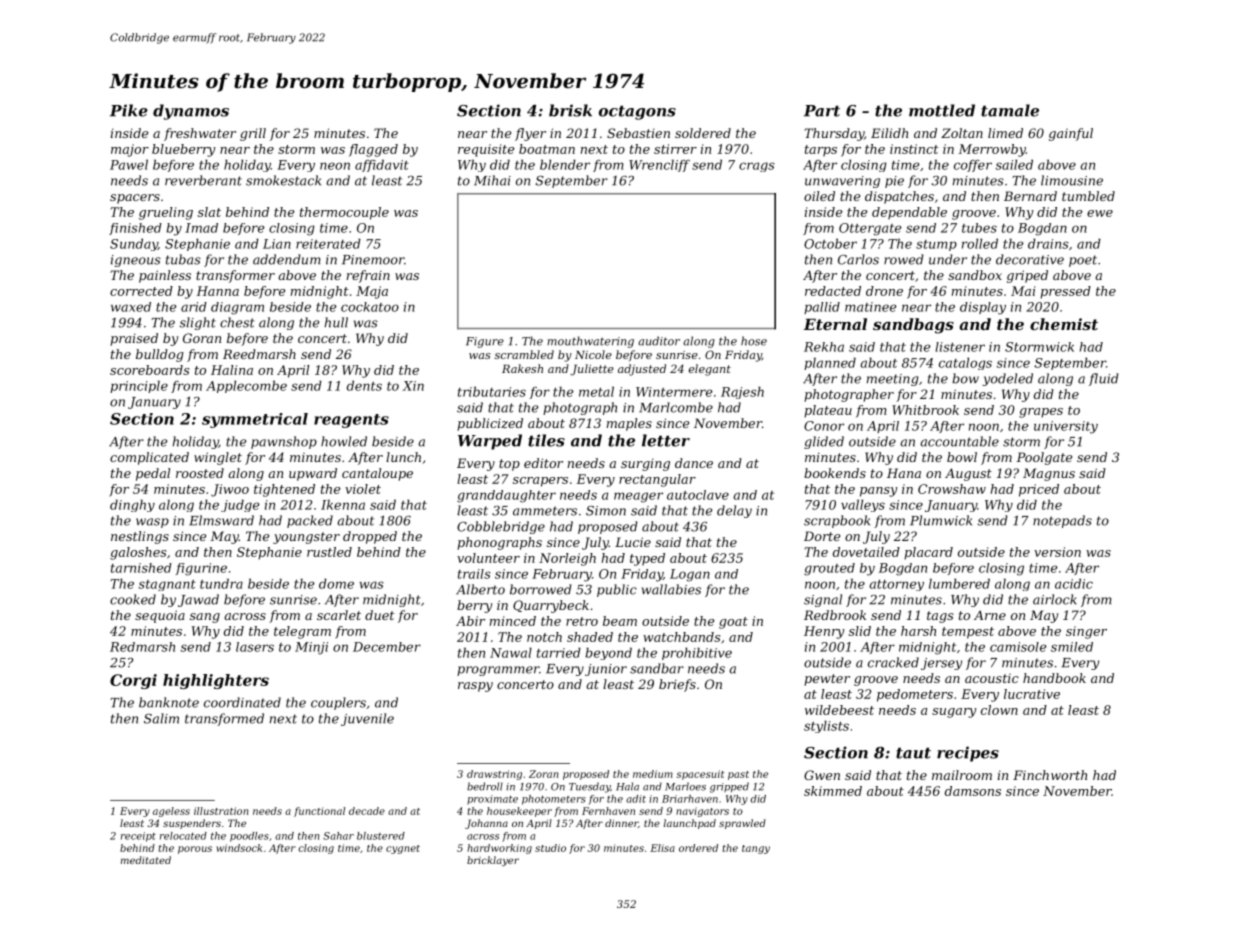  I want to click on drone, so click(884, 291).
